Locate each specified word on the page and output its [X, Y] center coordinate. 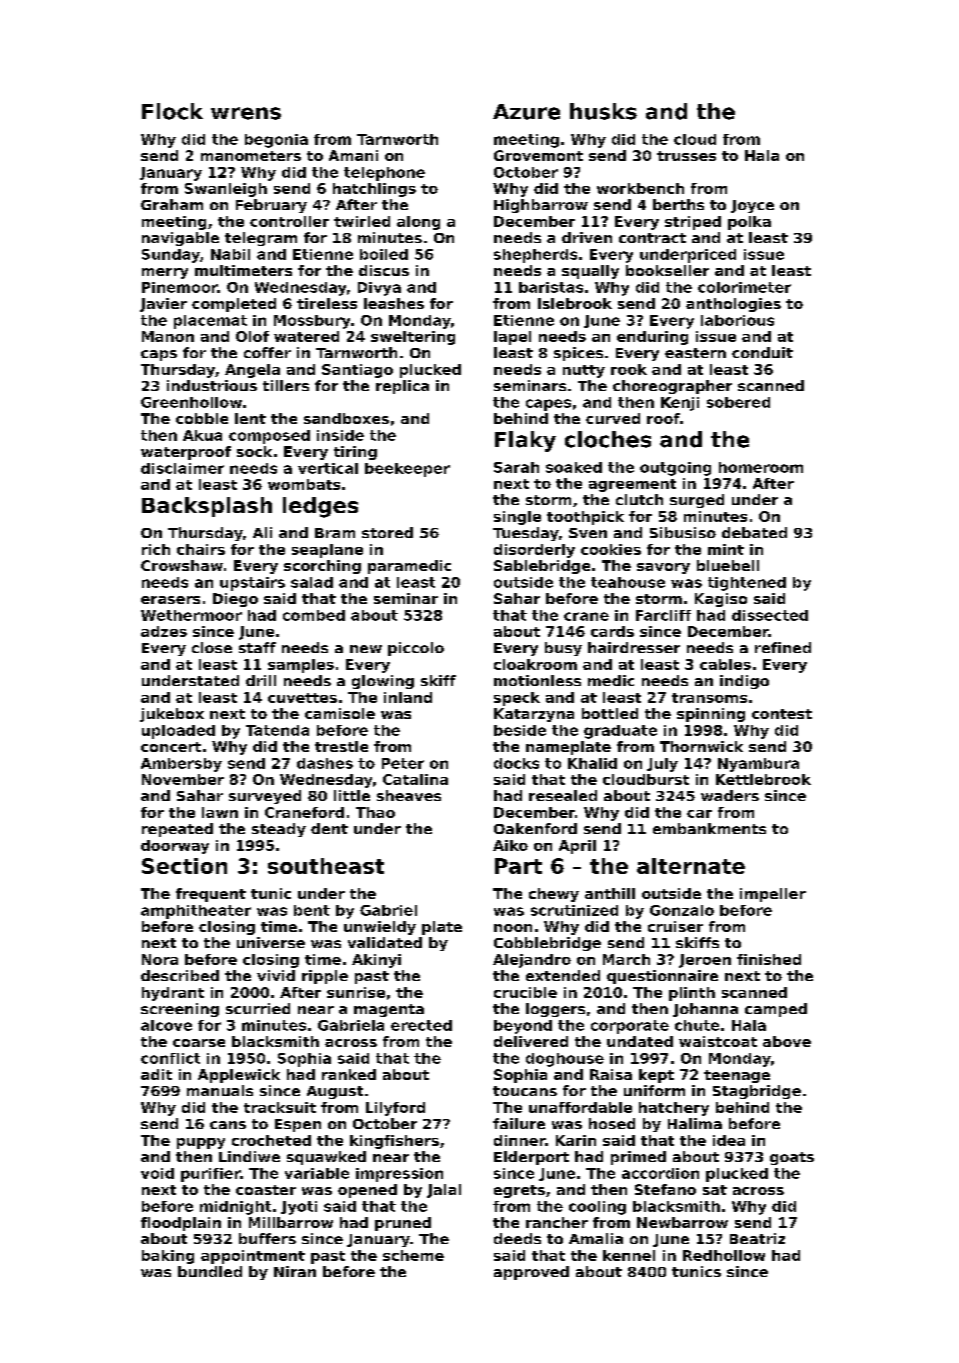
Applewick [239, 1076]
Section [184, 866]
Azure [526, 112]
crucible [525, 992]
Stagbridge [757, 1092]
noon [513, 928]
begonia [276, 141]
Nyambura [758, 765]
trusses [686, 156]
